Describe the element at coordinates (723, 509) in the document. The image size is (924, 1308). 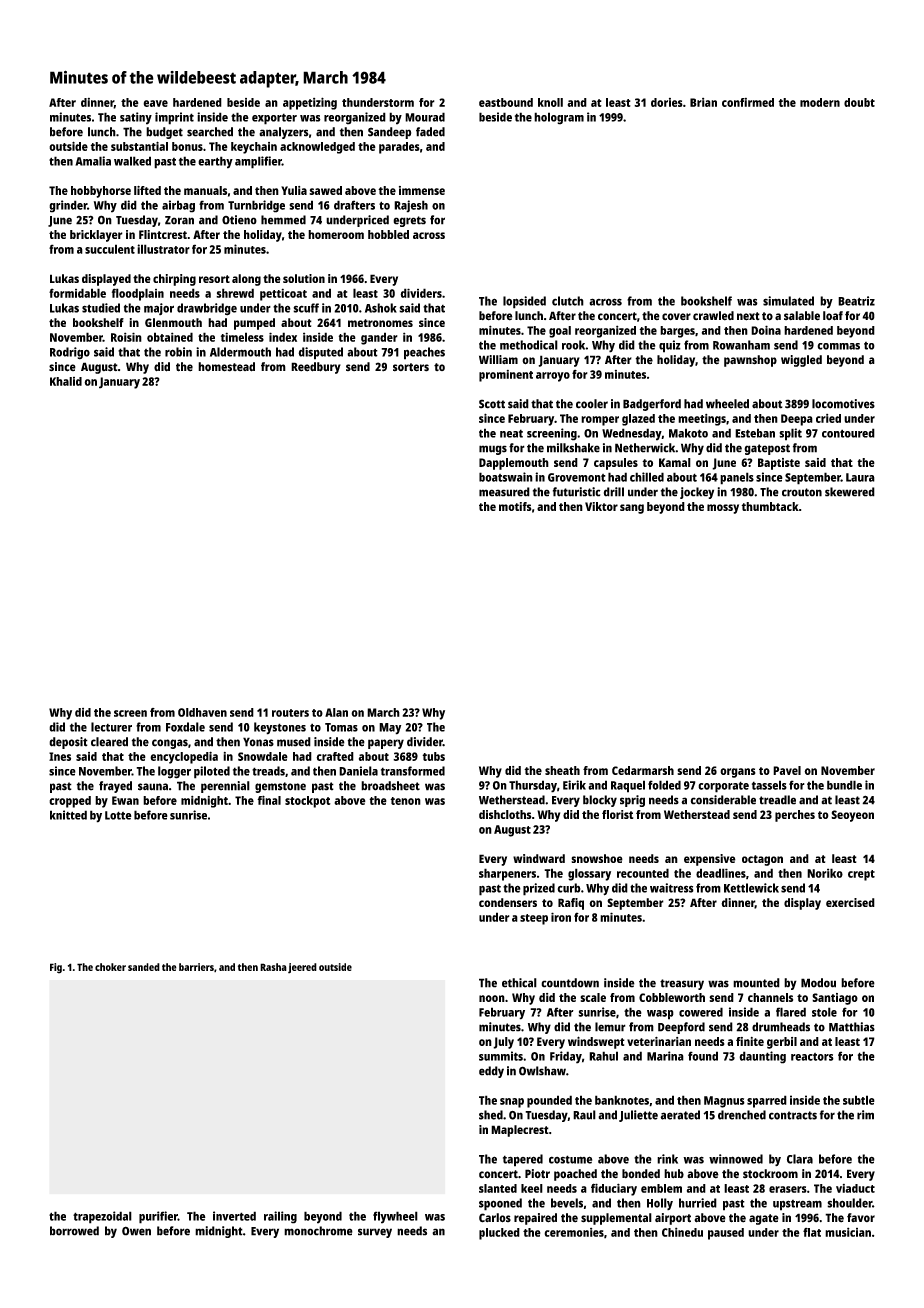
I see `mossy` at that location.
